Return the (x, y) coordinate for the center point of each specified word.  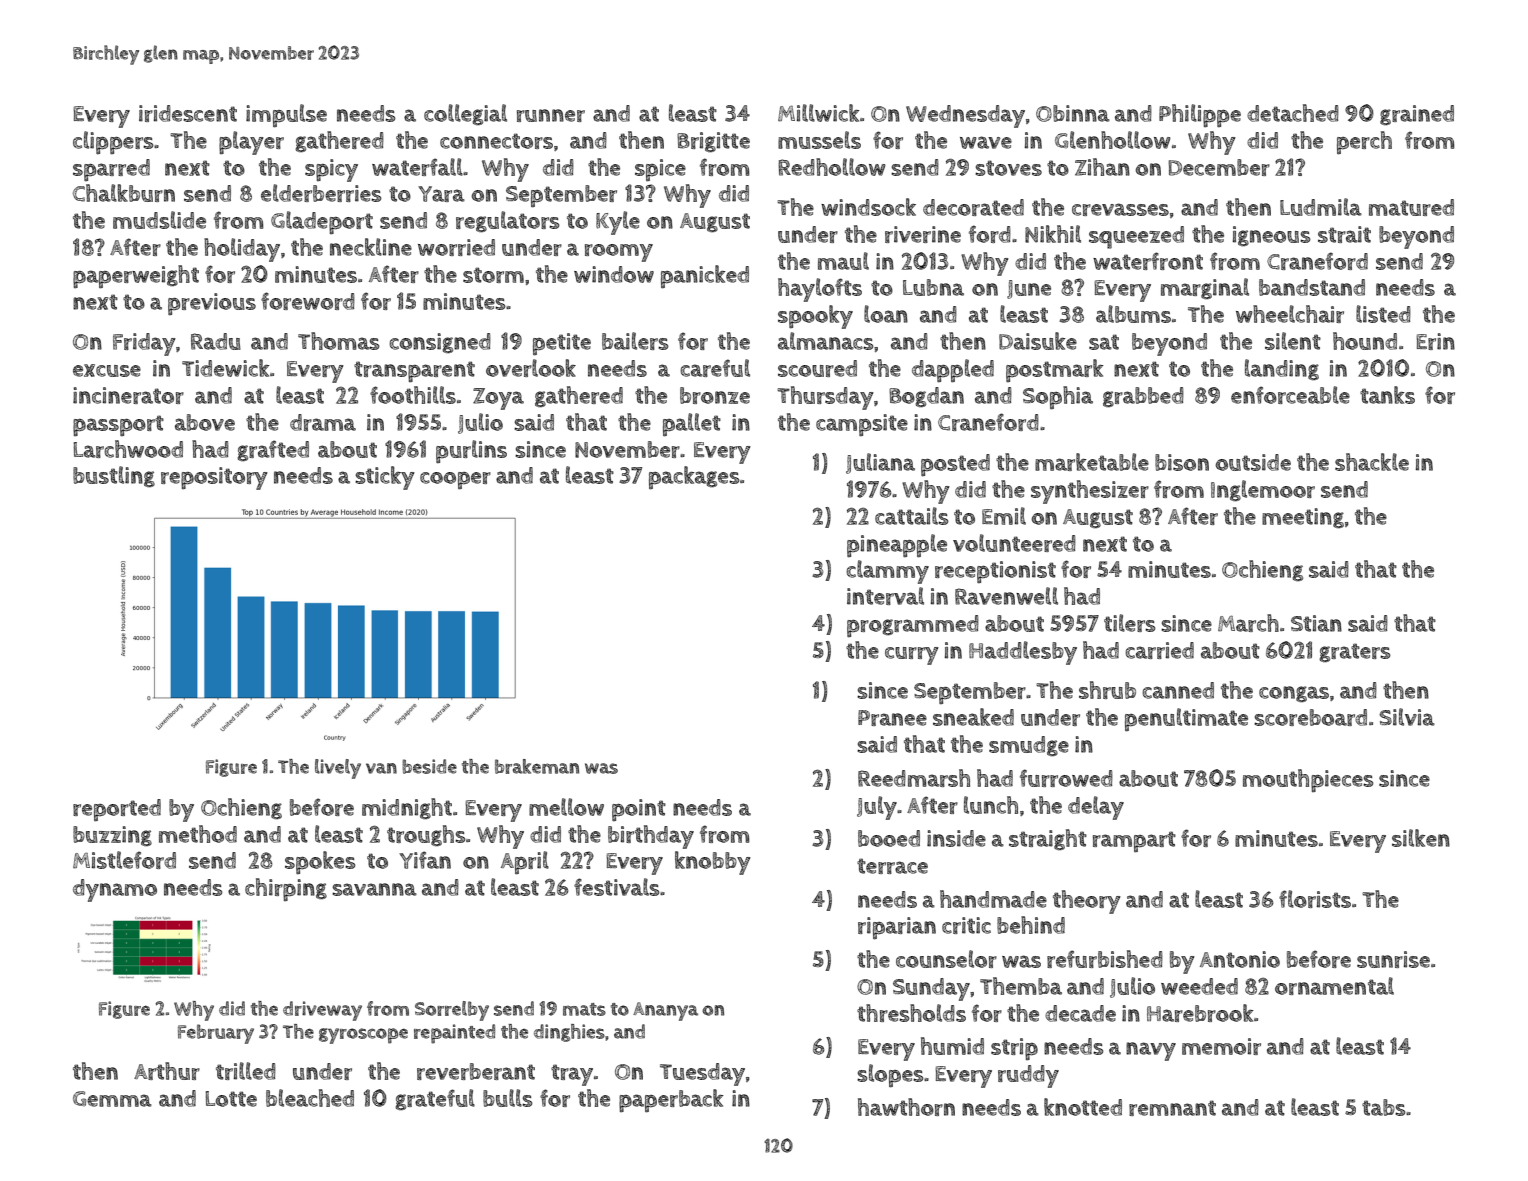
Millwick (819, 113)
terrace (892, 866)
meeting (1303, 518)
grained (1417, 115)
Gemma (112, 1099)
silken (1421, 838)
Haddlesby (1023, 653)
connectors (496, 141)
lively (338, 769)
